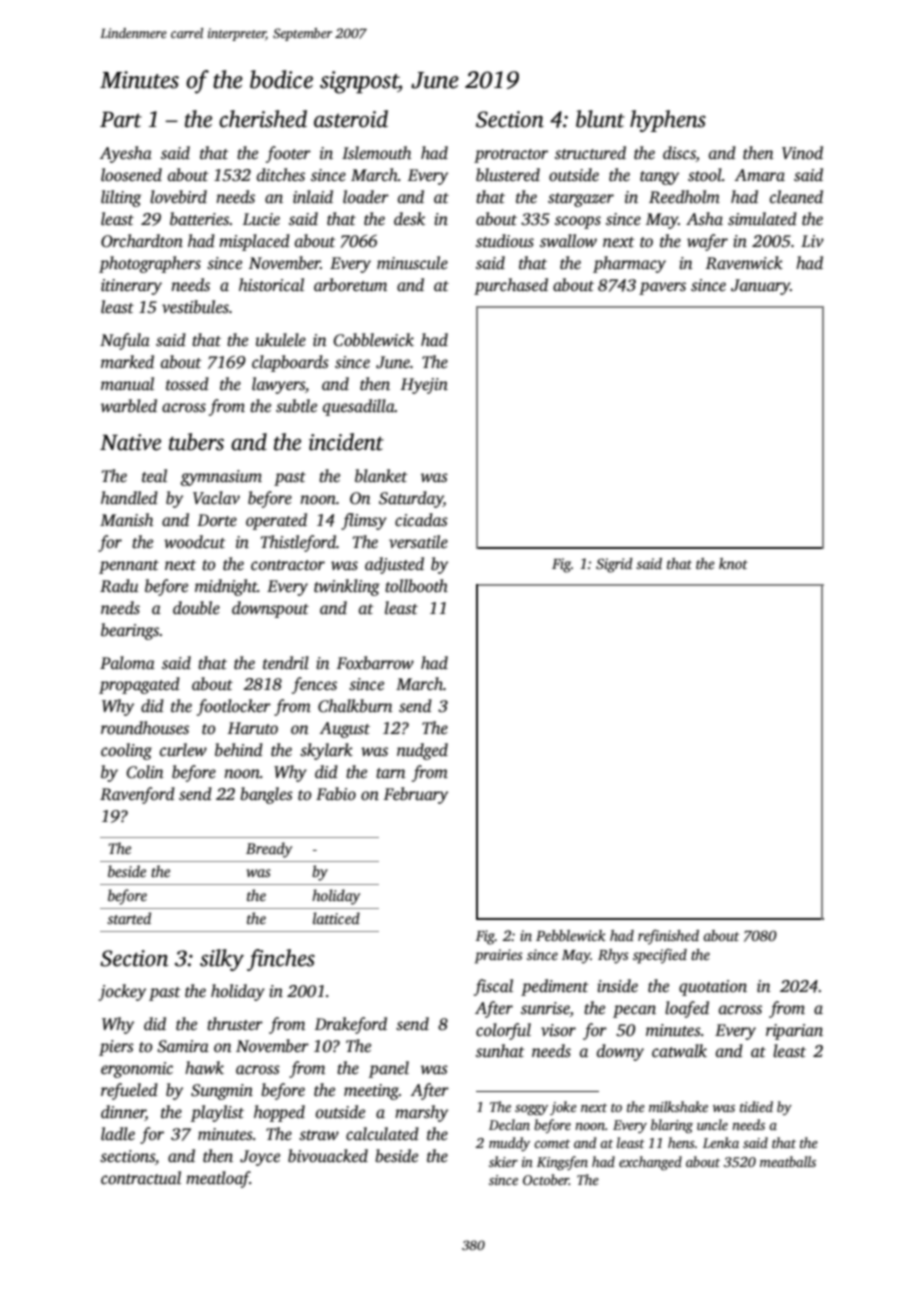  I want to click on knot, so click(733, 563).
